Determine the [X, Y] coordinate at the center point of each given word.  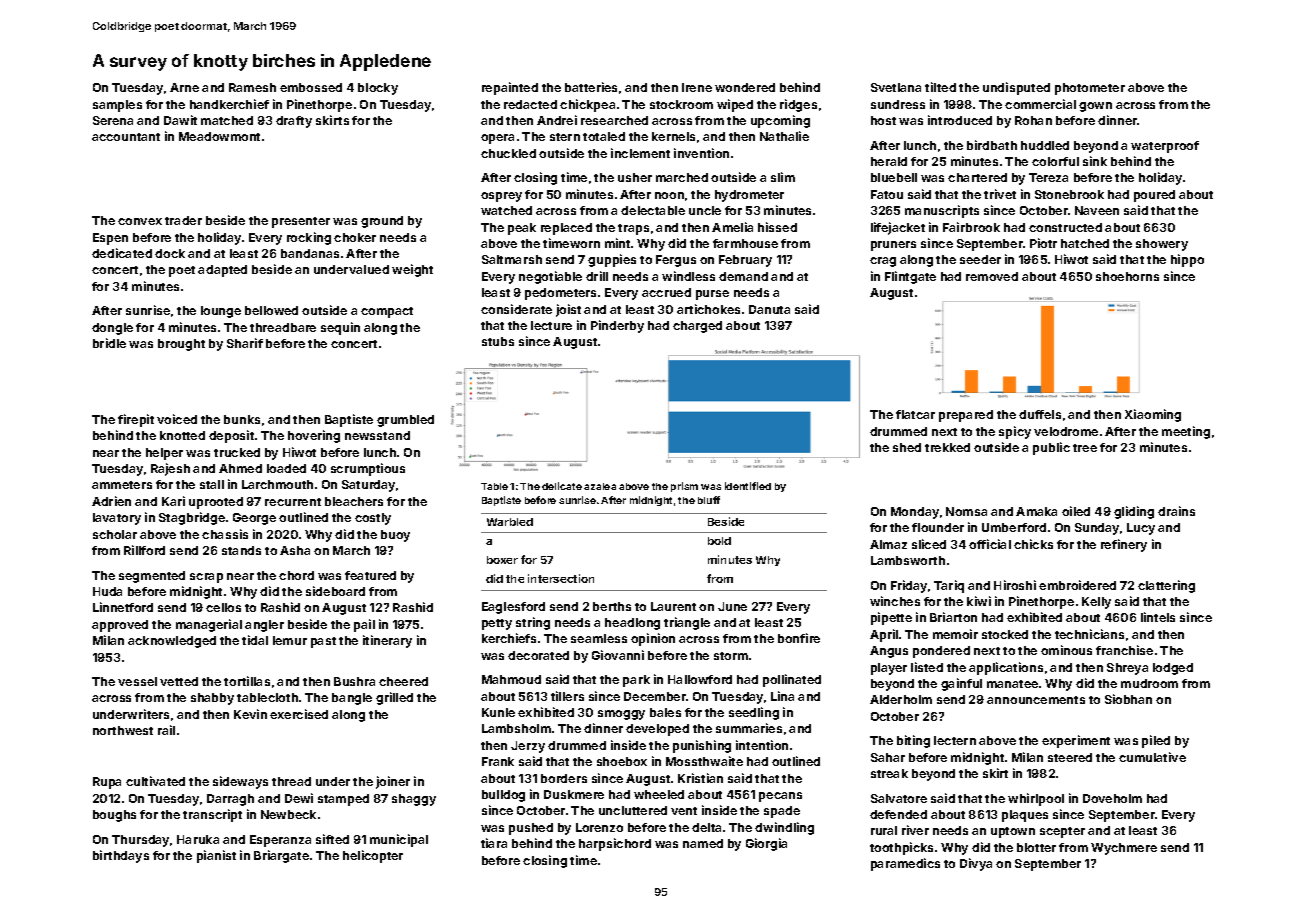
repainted [510, 88]
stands [241, 550]
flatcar [915, 414]
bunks [242, 419]
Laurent [673, 606]
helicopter [373, 856]
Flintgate [910, 277]
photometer [1090, 89]
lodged [1173, 669]
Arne [184, 87]
